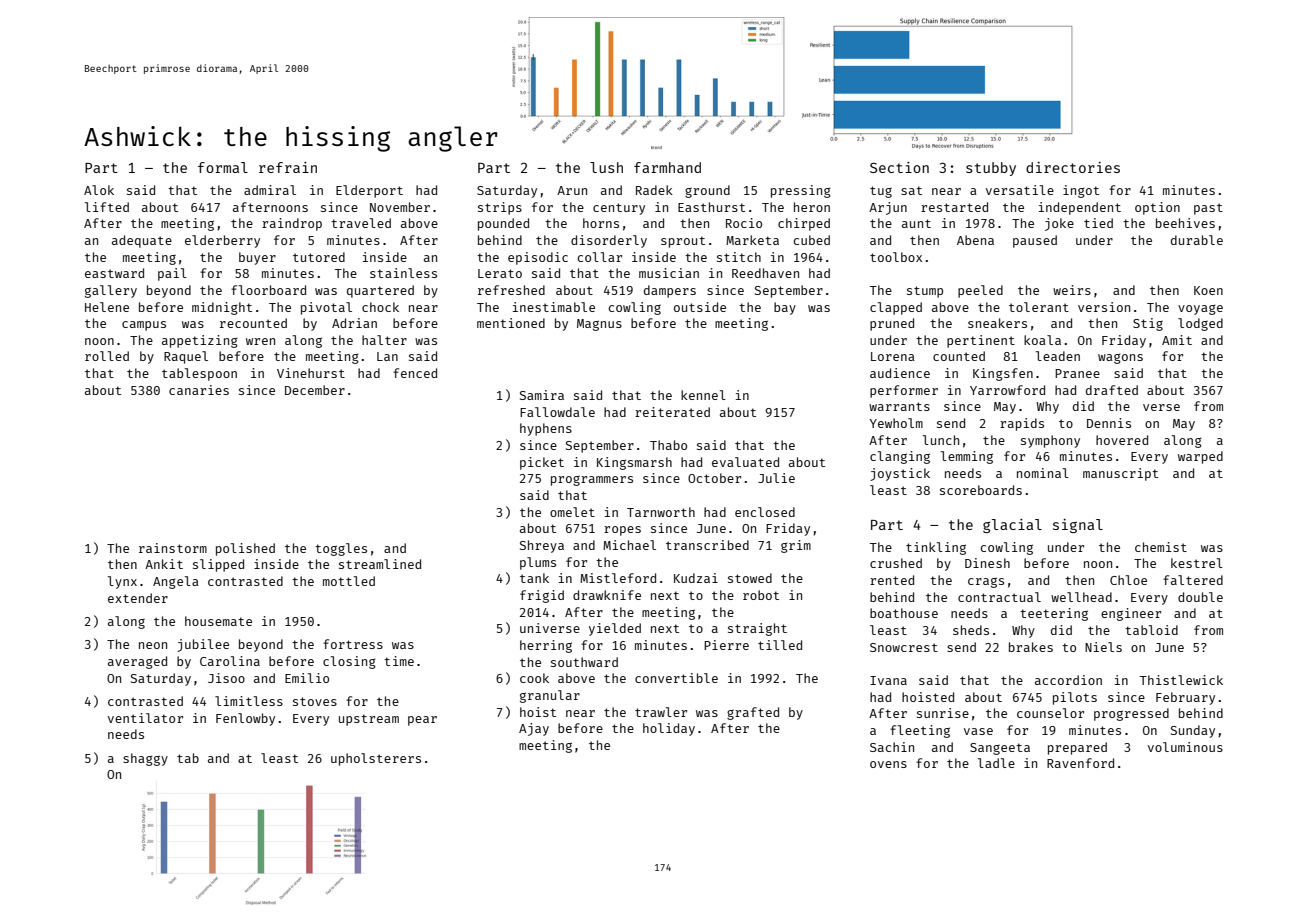  Describe the element at coordinates (1073, 167) in the page. I see `directories` at that location.
